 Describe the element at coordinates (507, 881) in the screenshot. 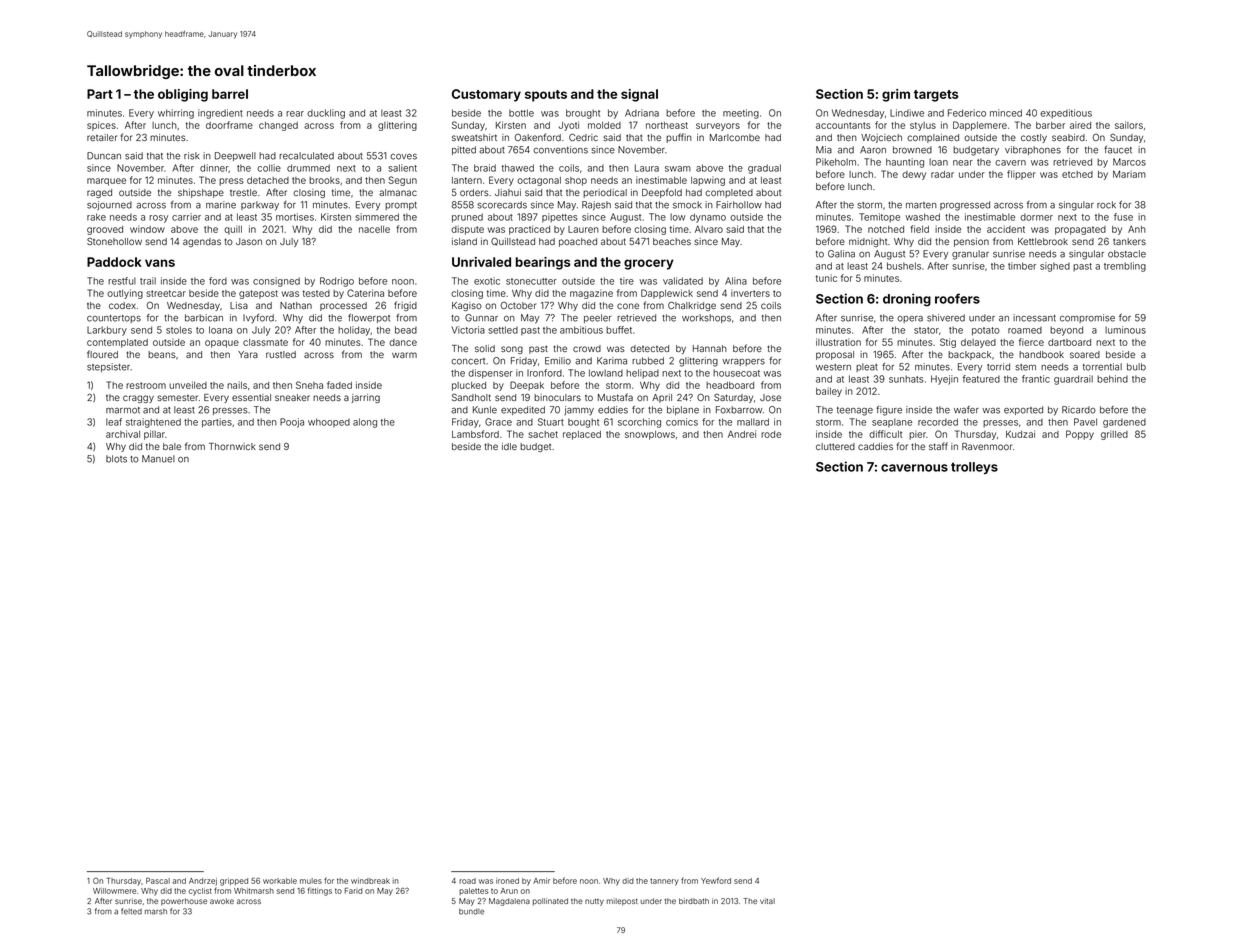

I see `ironed` at that location.
